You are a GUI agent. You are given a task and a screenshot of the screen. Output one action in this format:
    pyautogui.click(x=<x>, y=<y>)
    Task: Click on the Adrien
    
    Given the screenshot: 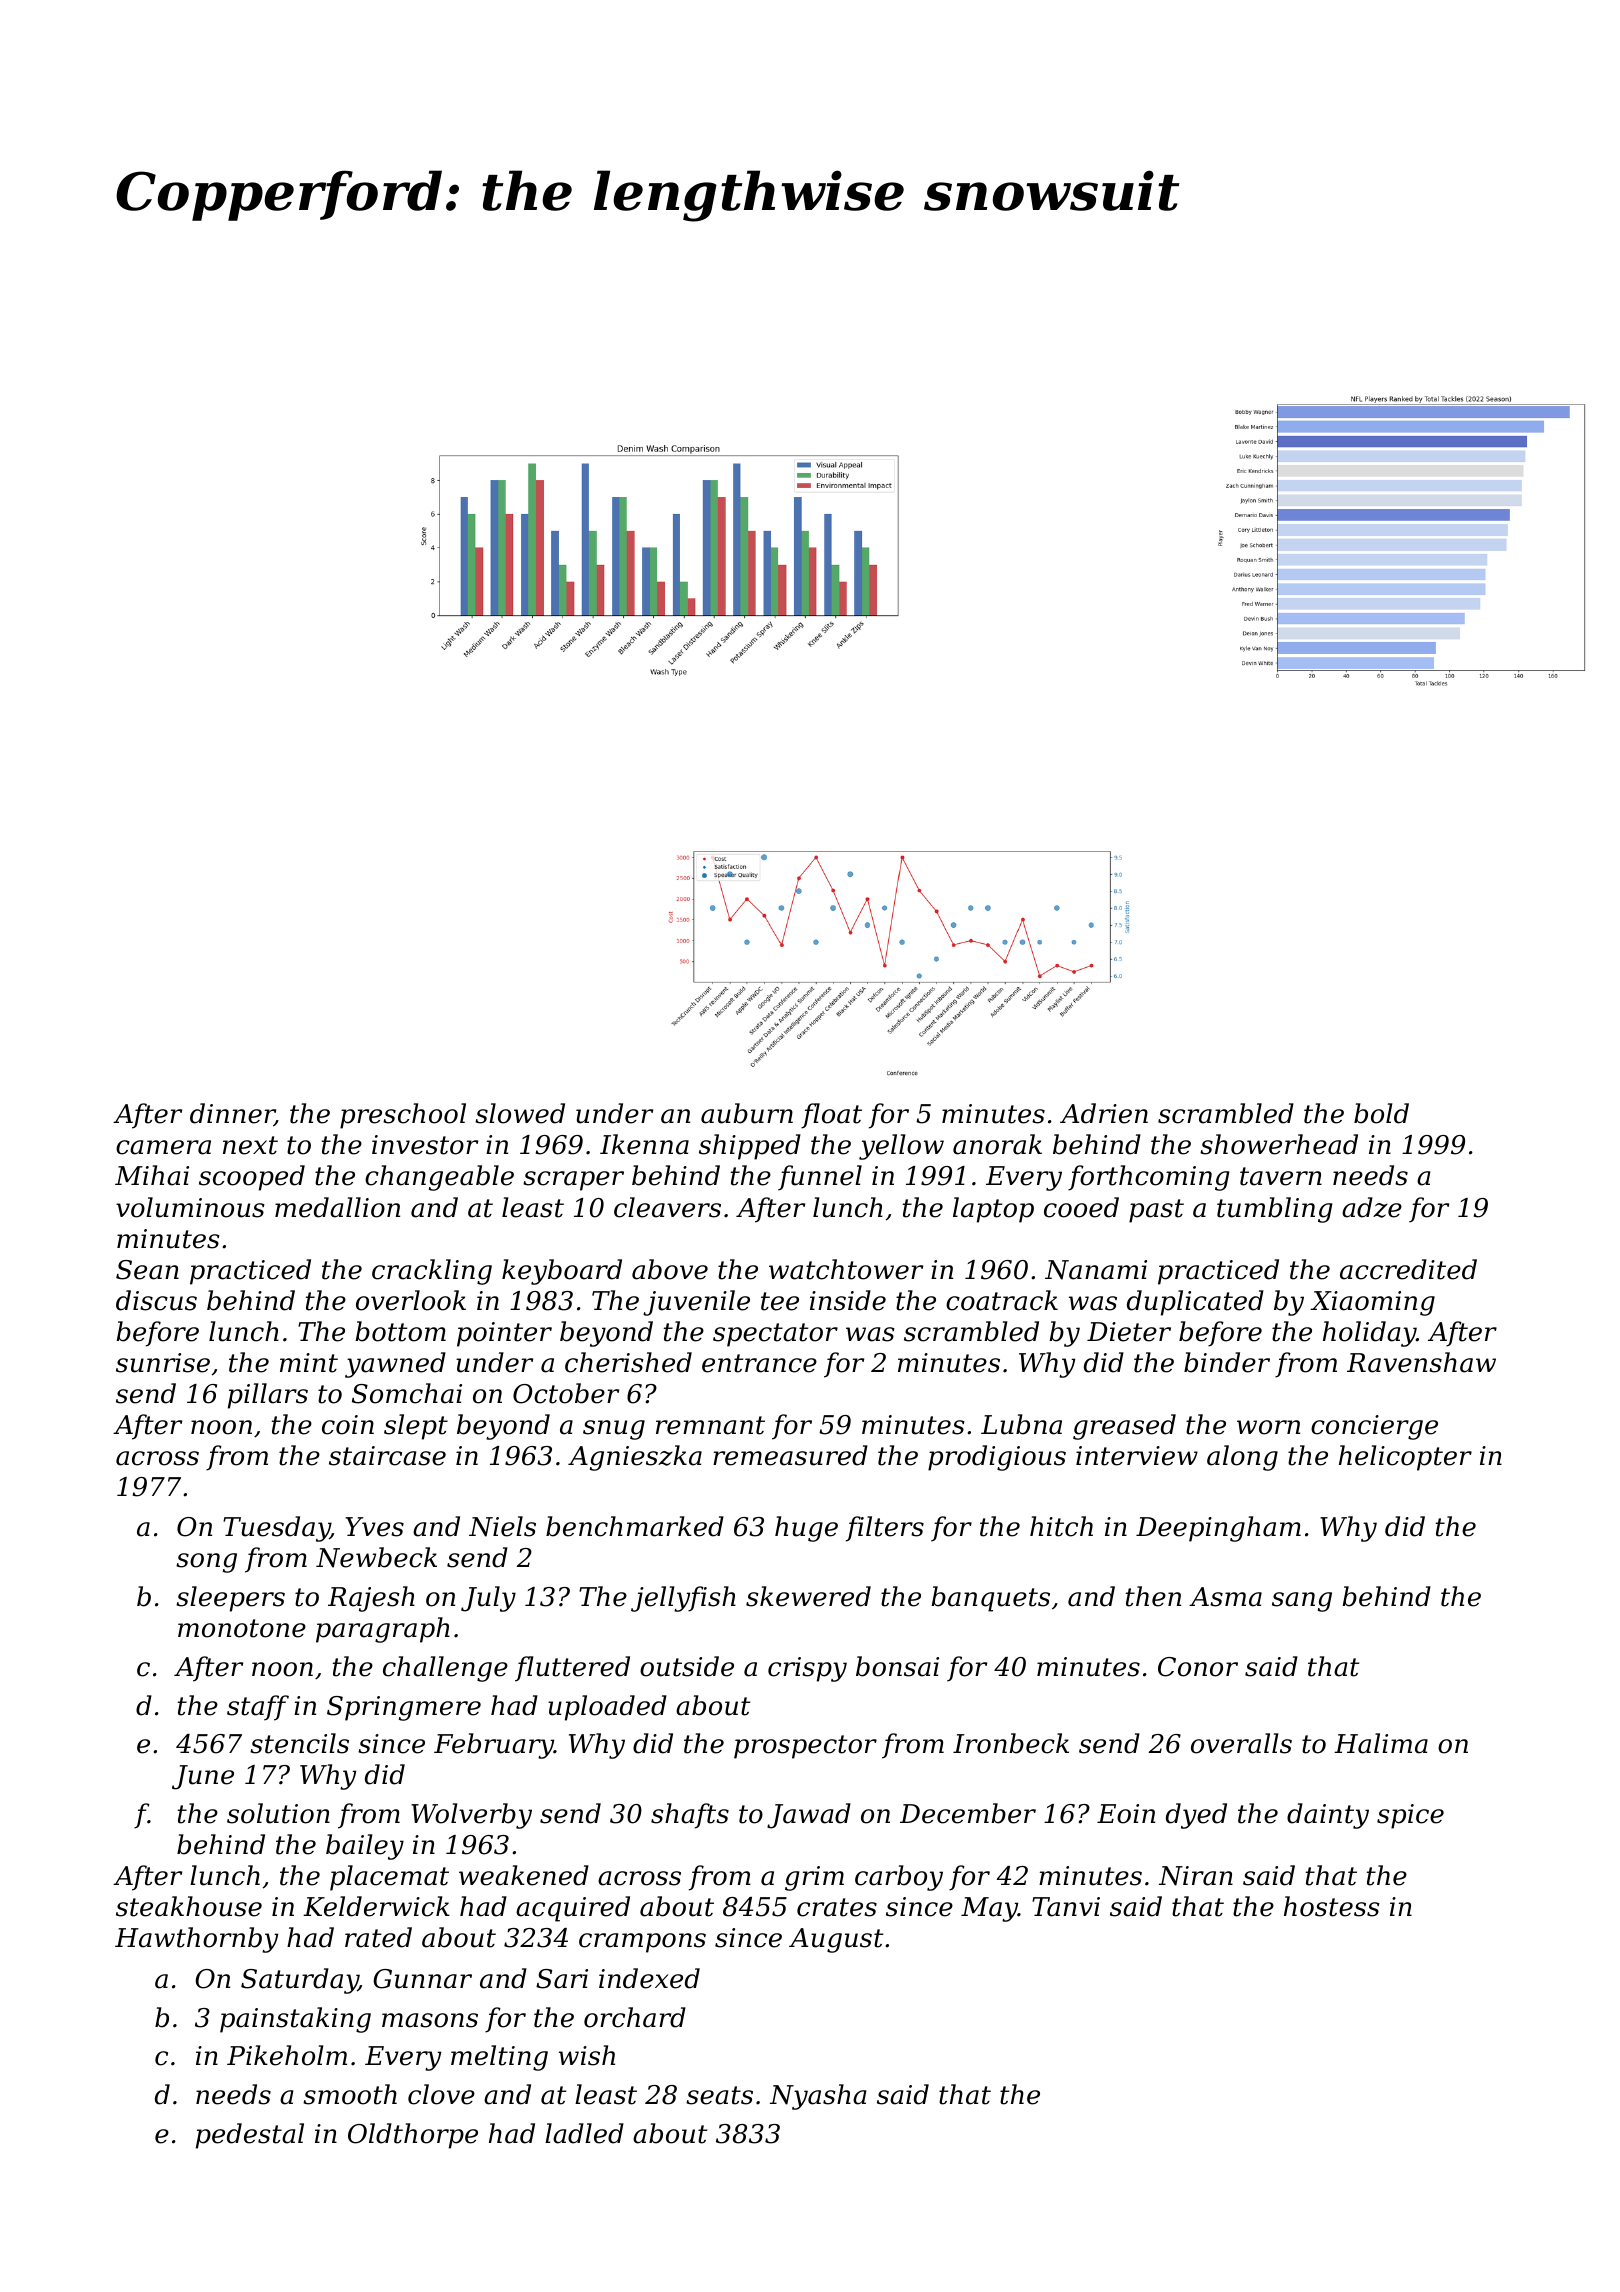 What is the action you would take?
    pyautogui.click(x=1104, y=1113)
